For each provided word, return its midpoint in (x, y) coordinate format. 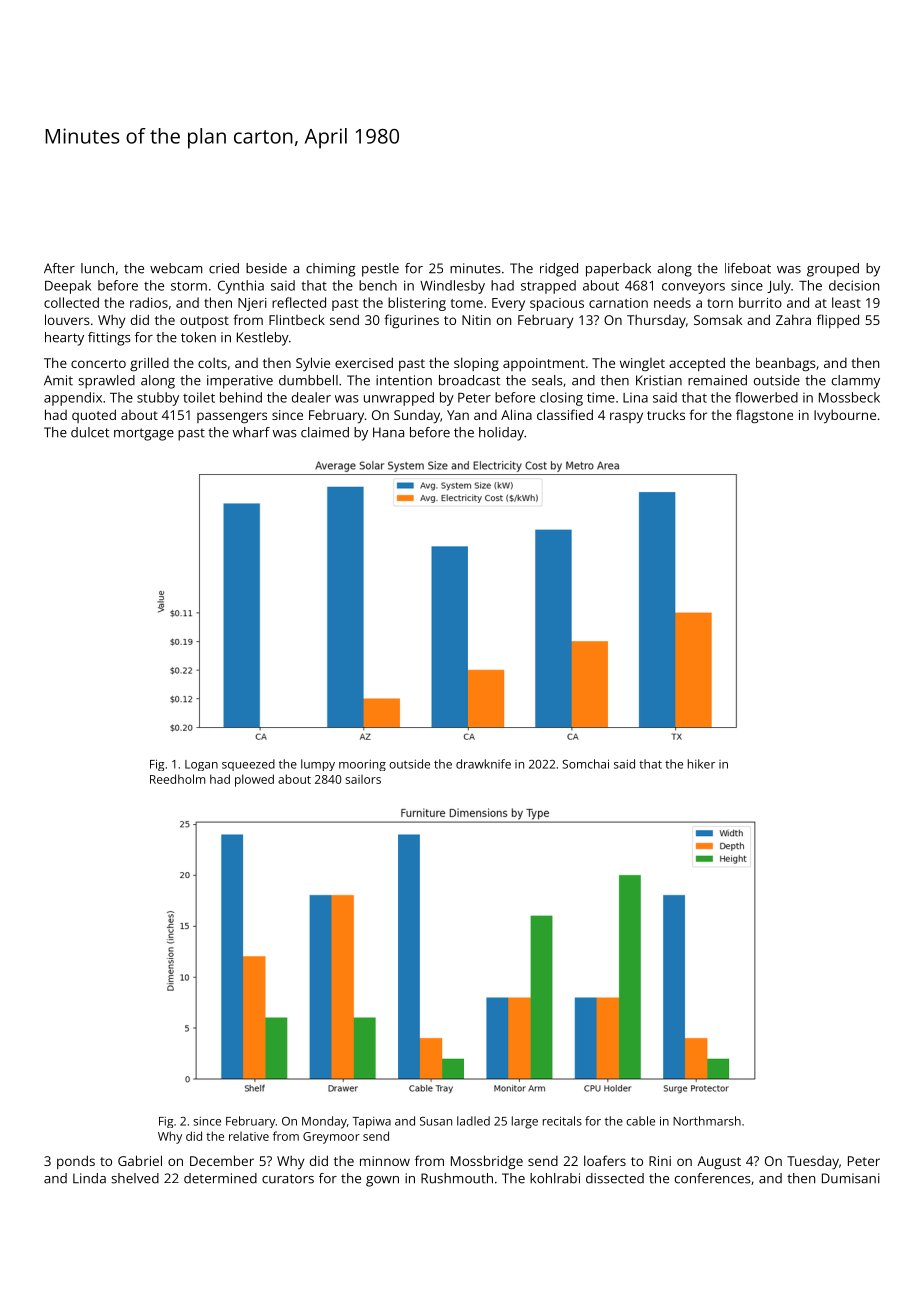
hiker (701, 764)
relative (249, 1136)
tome (467, 303)
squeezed (248, 765)
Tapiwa (371, 1123)
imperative (240, 382)
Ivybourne (845, 416)
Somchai (585, 764)
